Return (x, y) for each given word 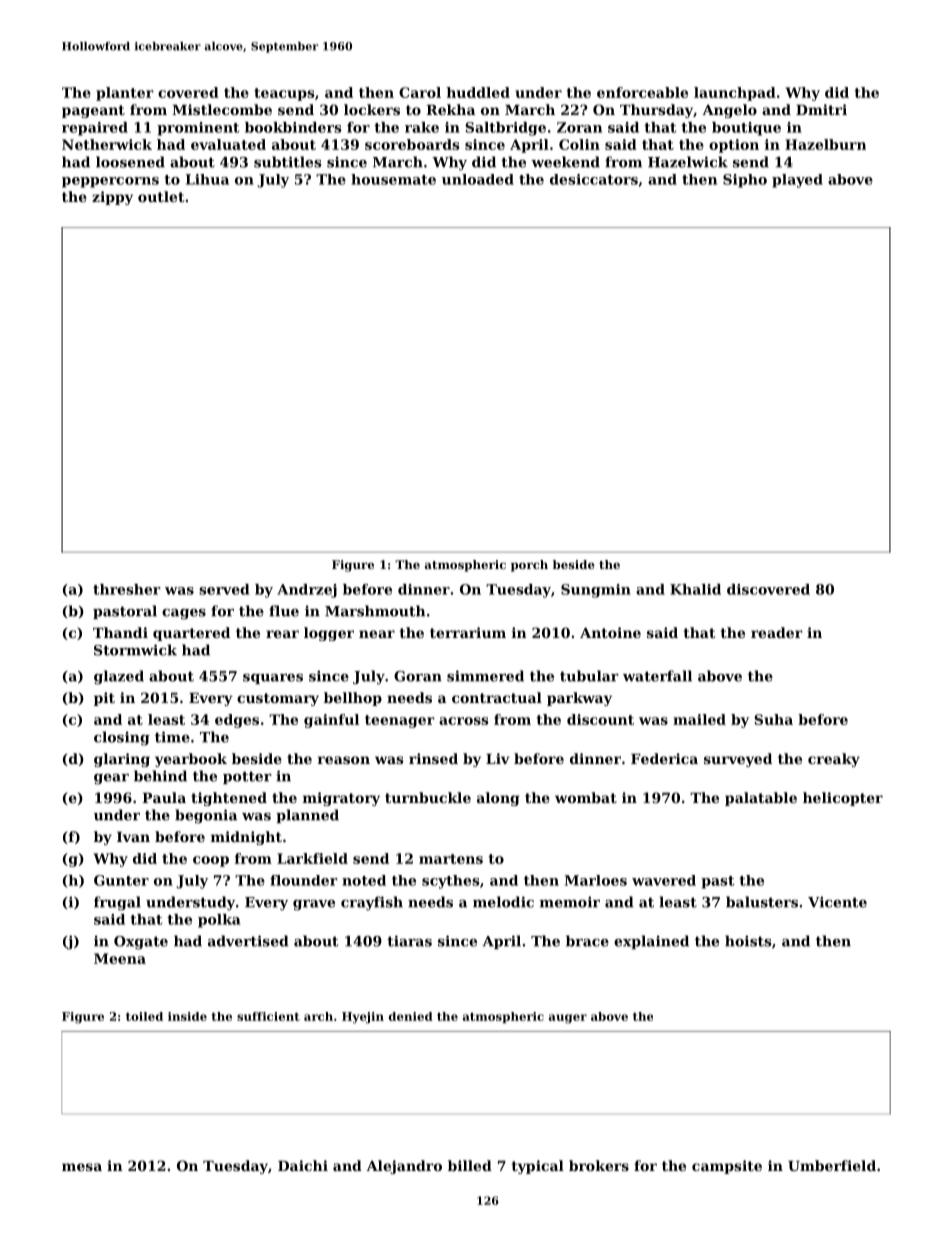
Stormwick (135, 650)
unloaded (478, 179)
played (797, 181)
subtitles (287, 162)
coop (211, 861)
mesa (82, 1167)
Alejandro (404, 1167)
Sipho (745, 181)
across (464, 721)
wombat (586, 797)
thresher (127, 589)
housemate (393, 179)
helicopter (843, 799)
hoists (748, 941)
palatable (761, 799)
